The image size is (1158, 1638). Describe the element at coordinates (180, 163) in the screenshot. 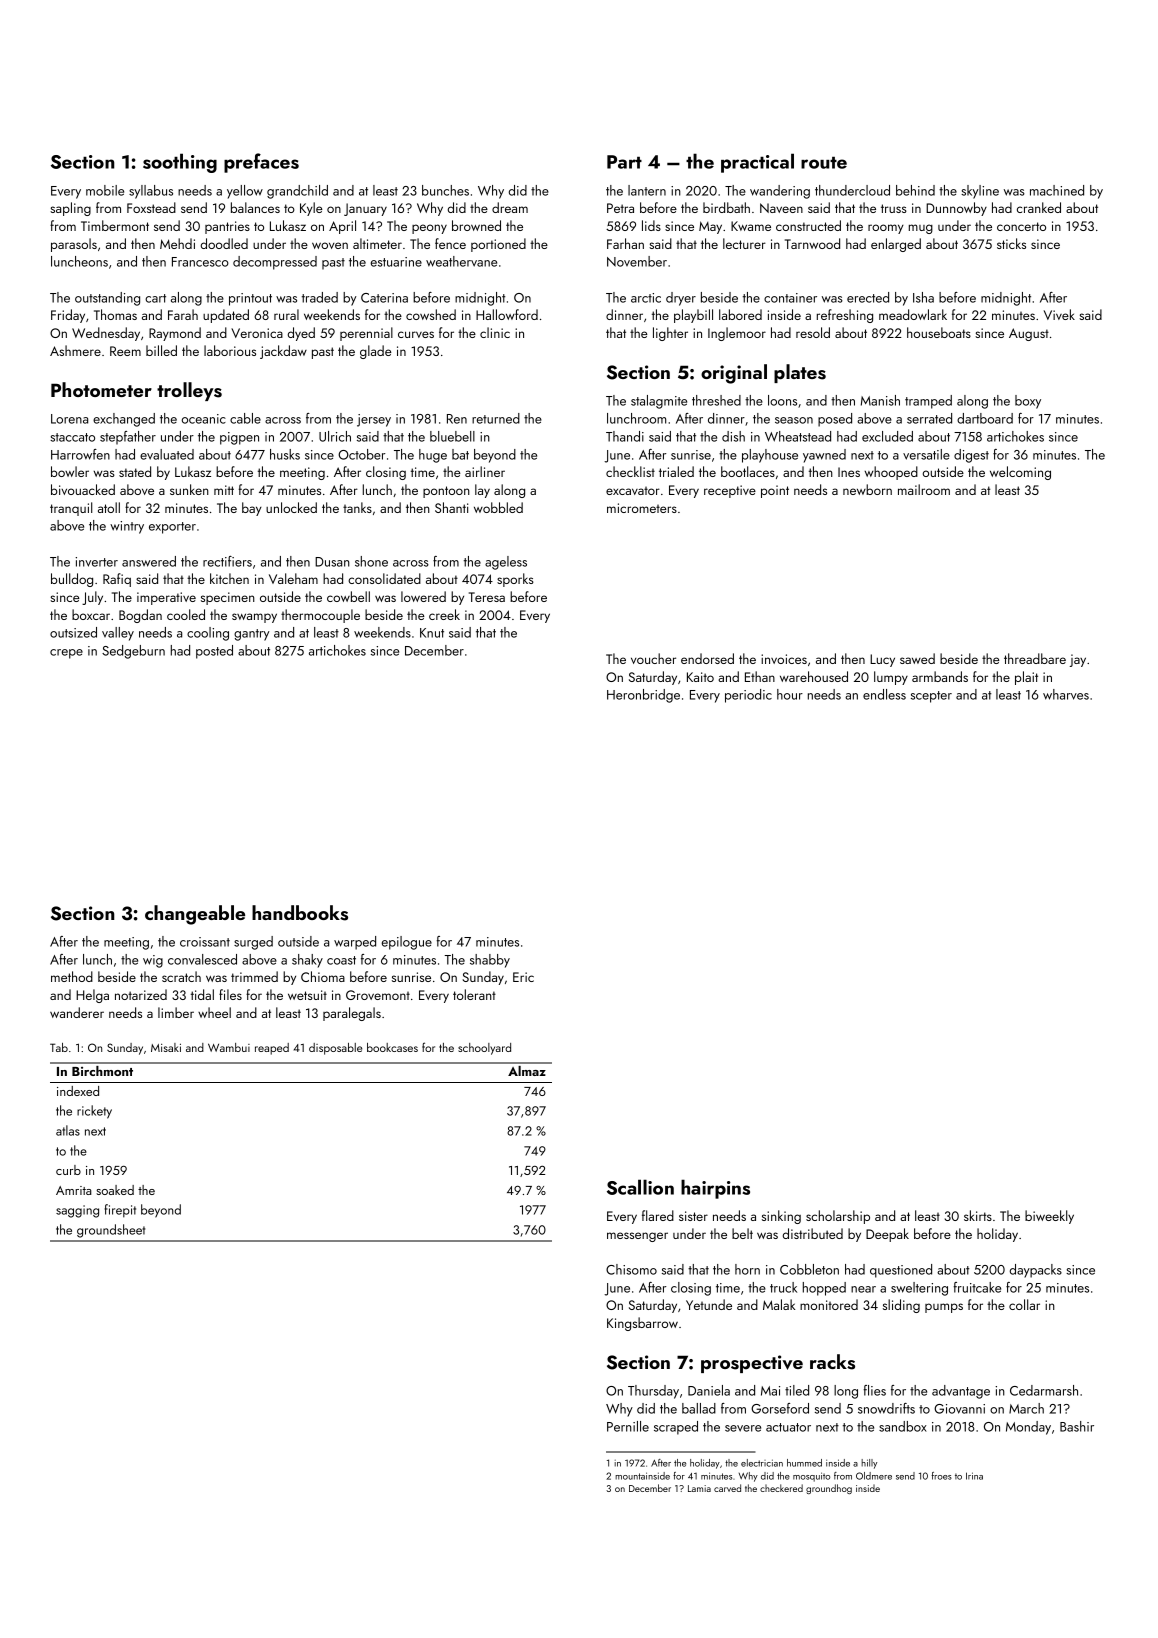

I see `soothing` at that location.
